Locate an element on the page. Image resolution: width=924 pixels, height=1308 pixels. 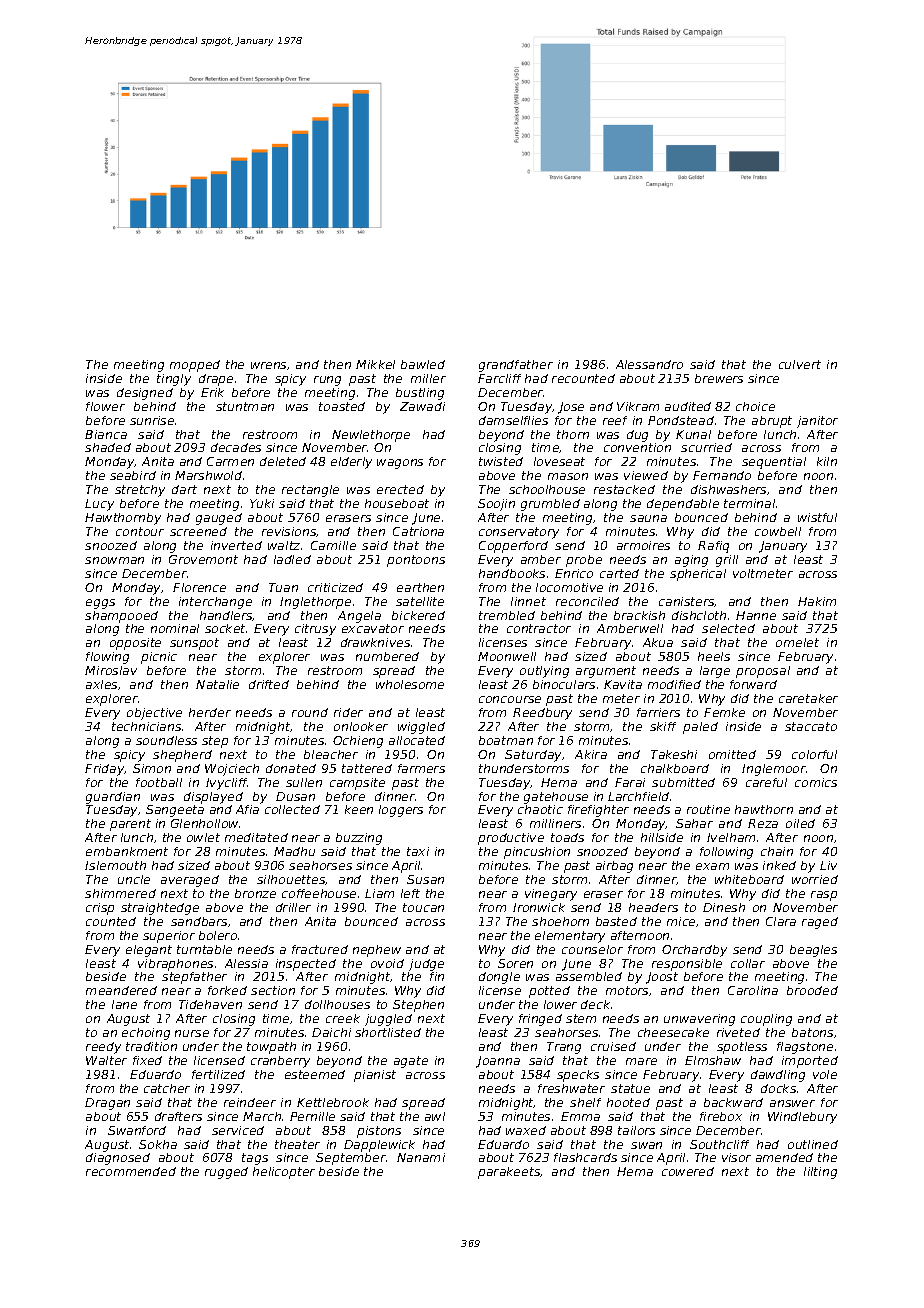
vibraphones is located at coordinates (175, 965).
